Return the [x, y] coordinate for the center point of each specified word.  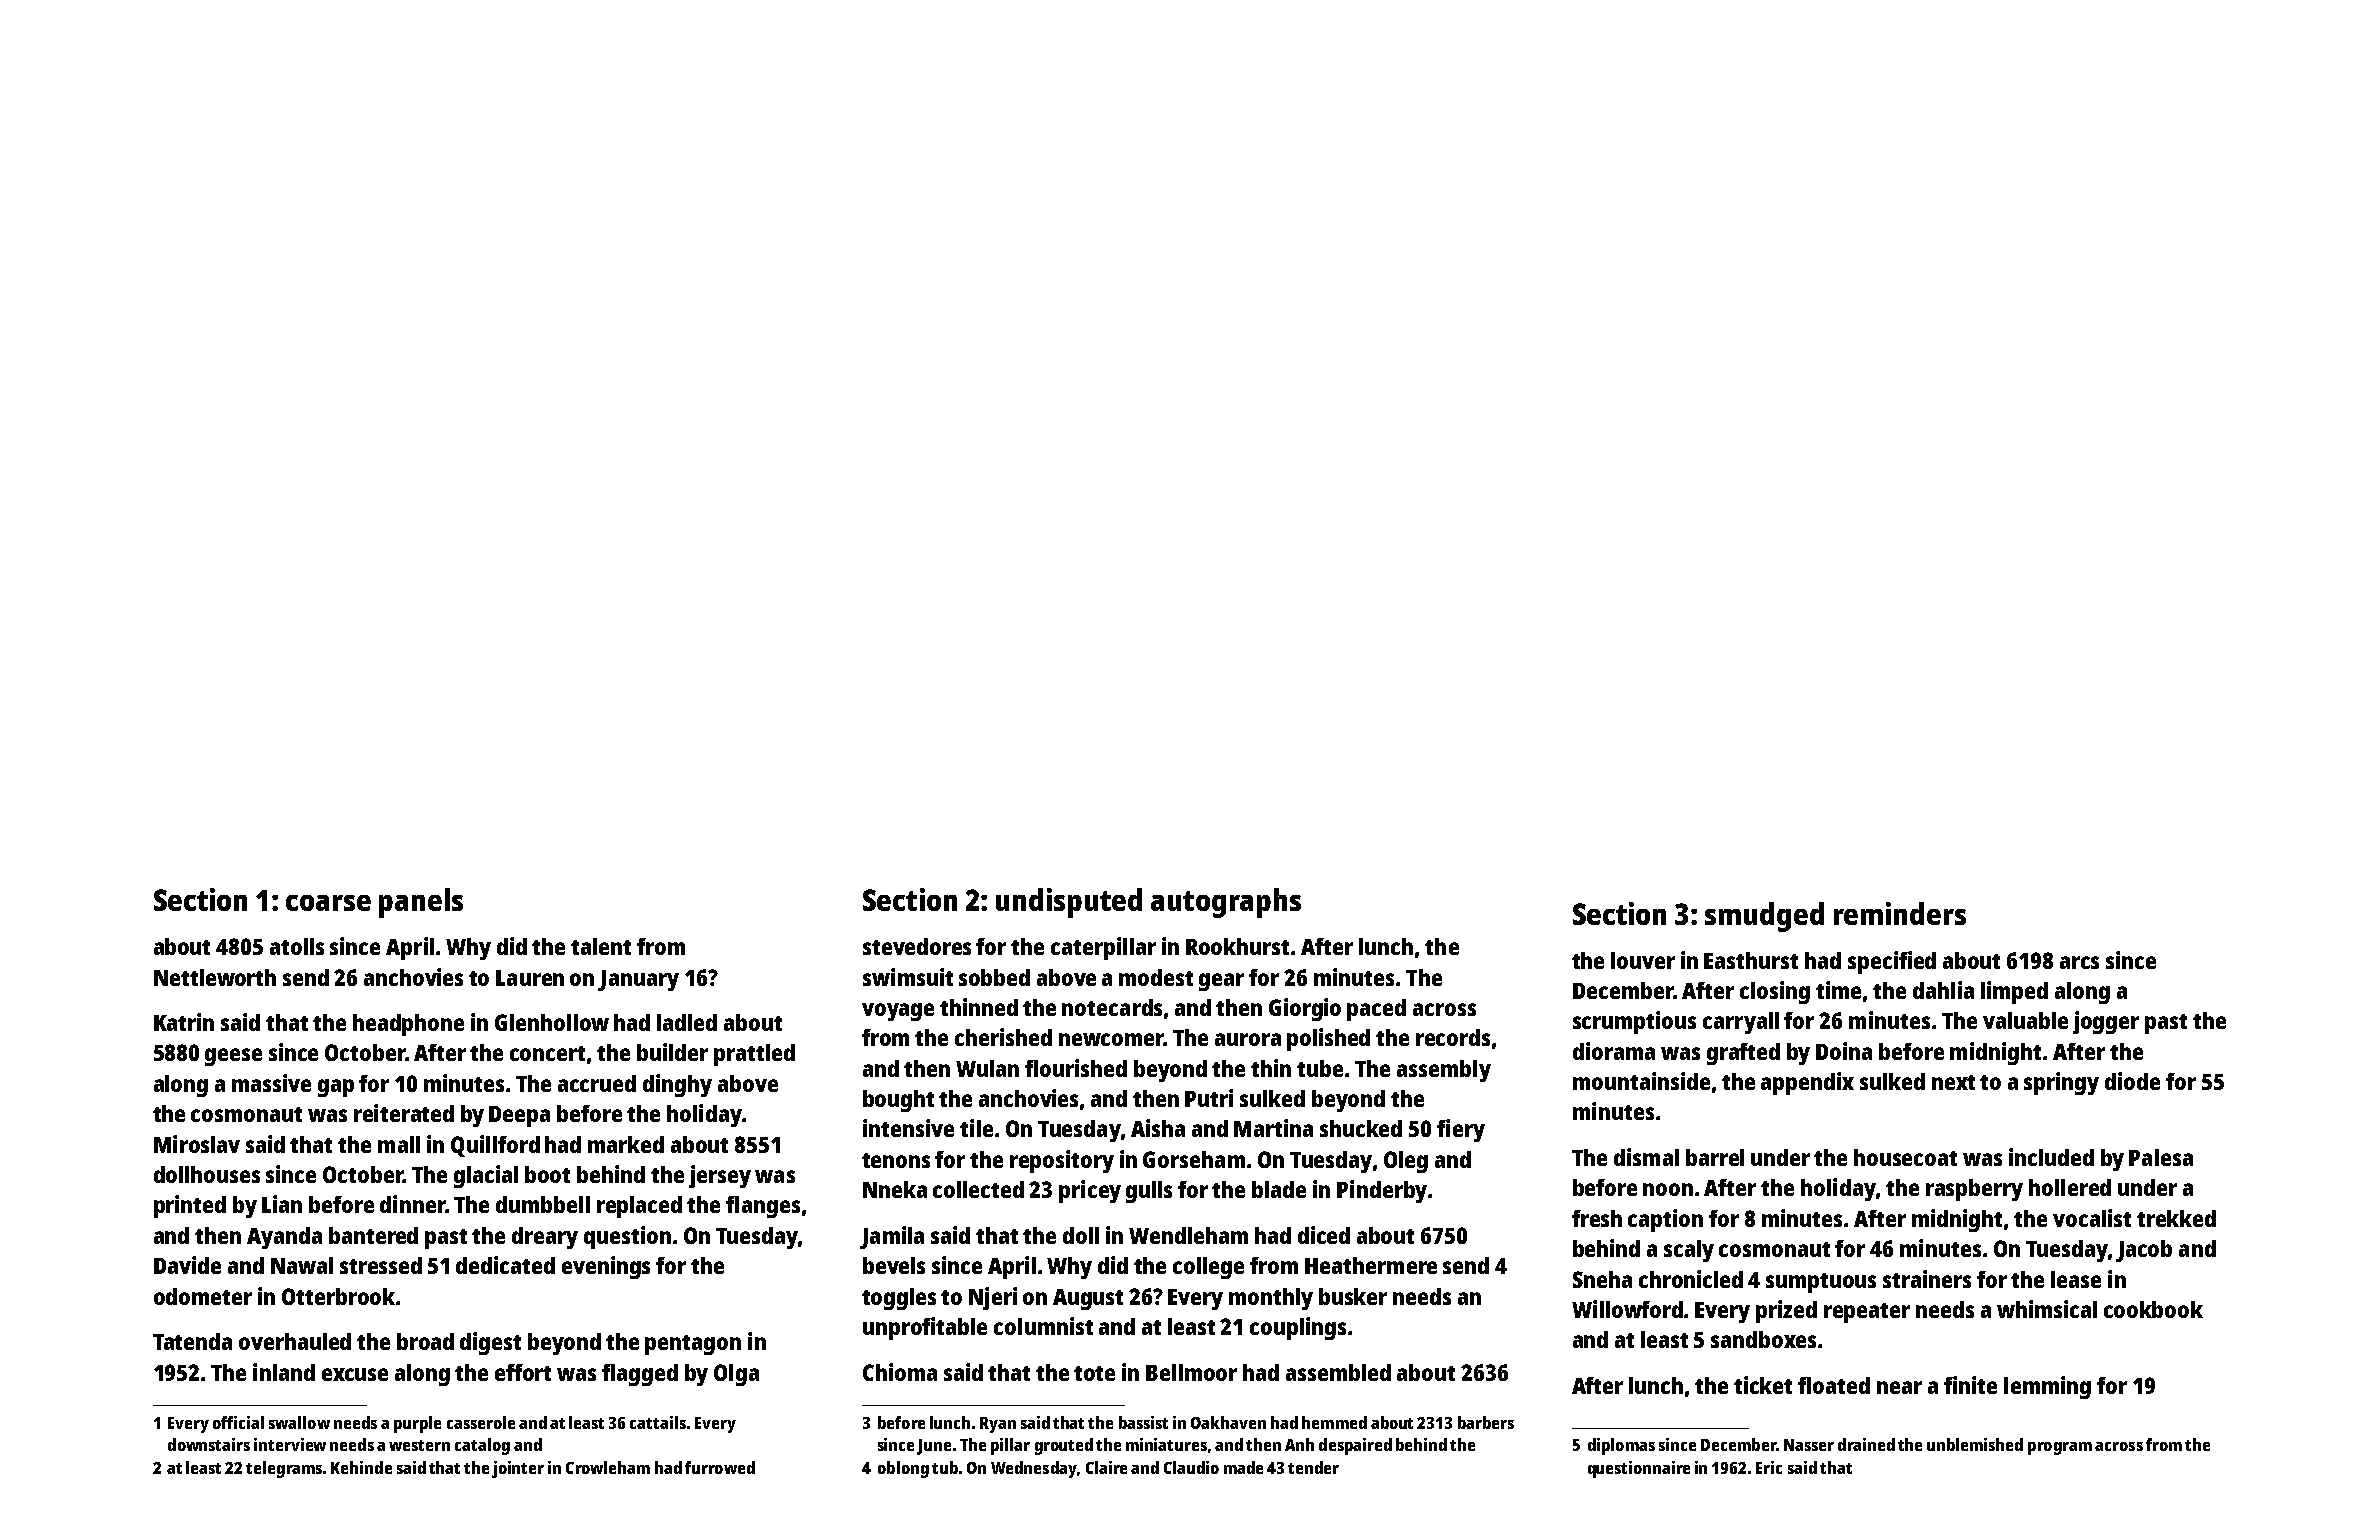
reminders [1900, 913]
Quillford [495, 1146]
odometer [203, 1296]
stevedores [917, 946]
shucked [1361, 1128]
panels [421, 903]
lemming [2047, 1387]
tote [1094, 1373]
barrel [1715, 1157]
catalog [482, 1446]
